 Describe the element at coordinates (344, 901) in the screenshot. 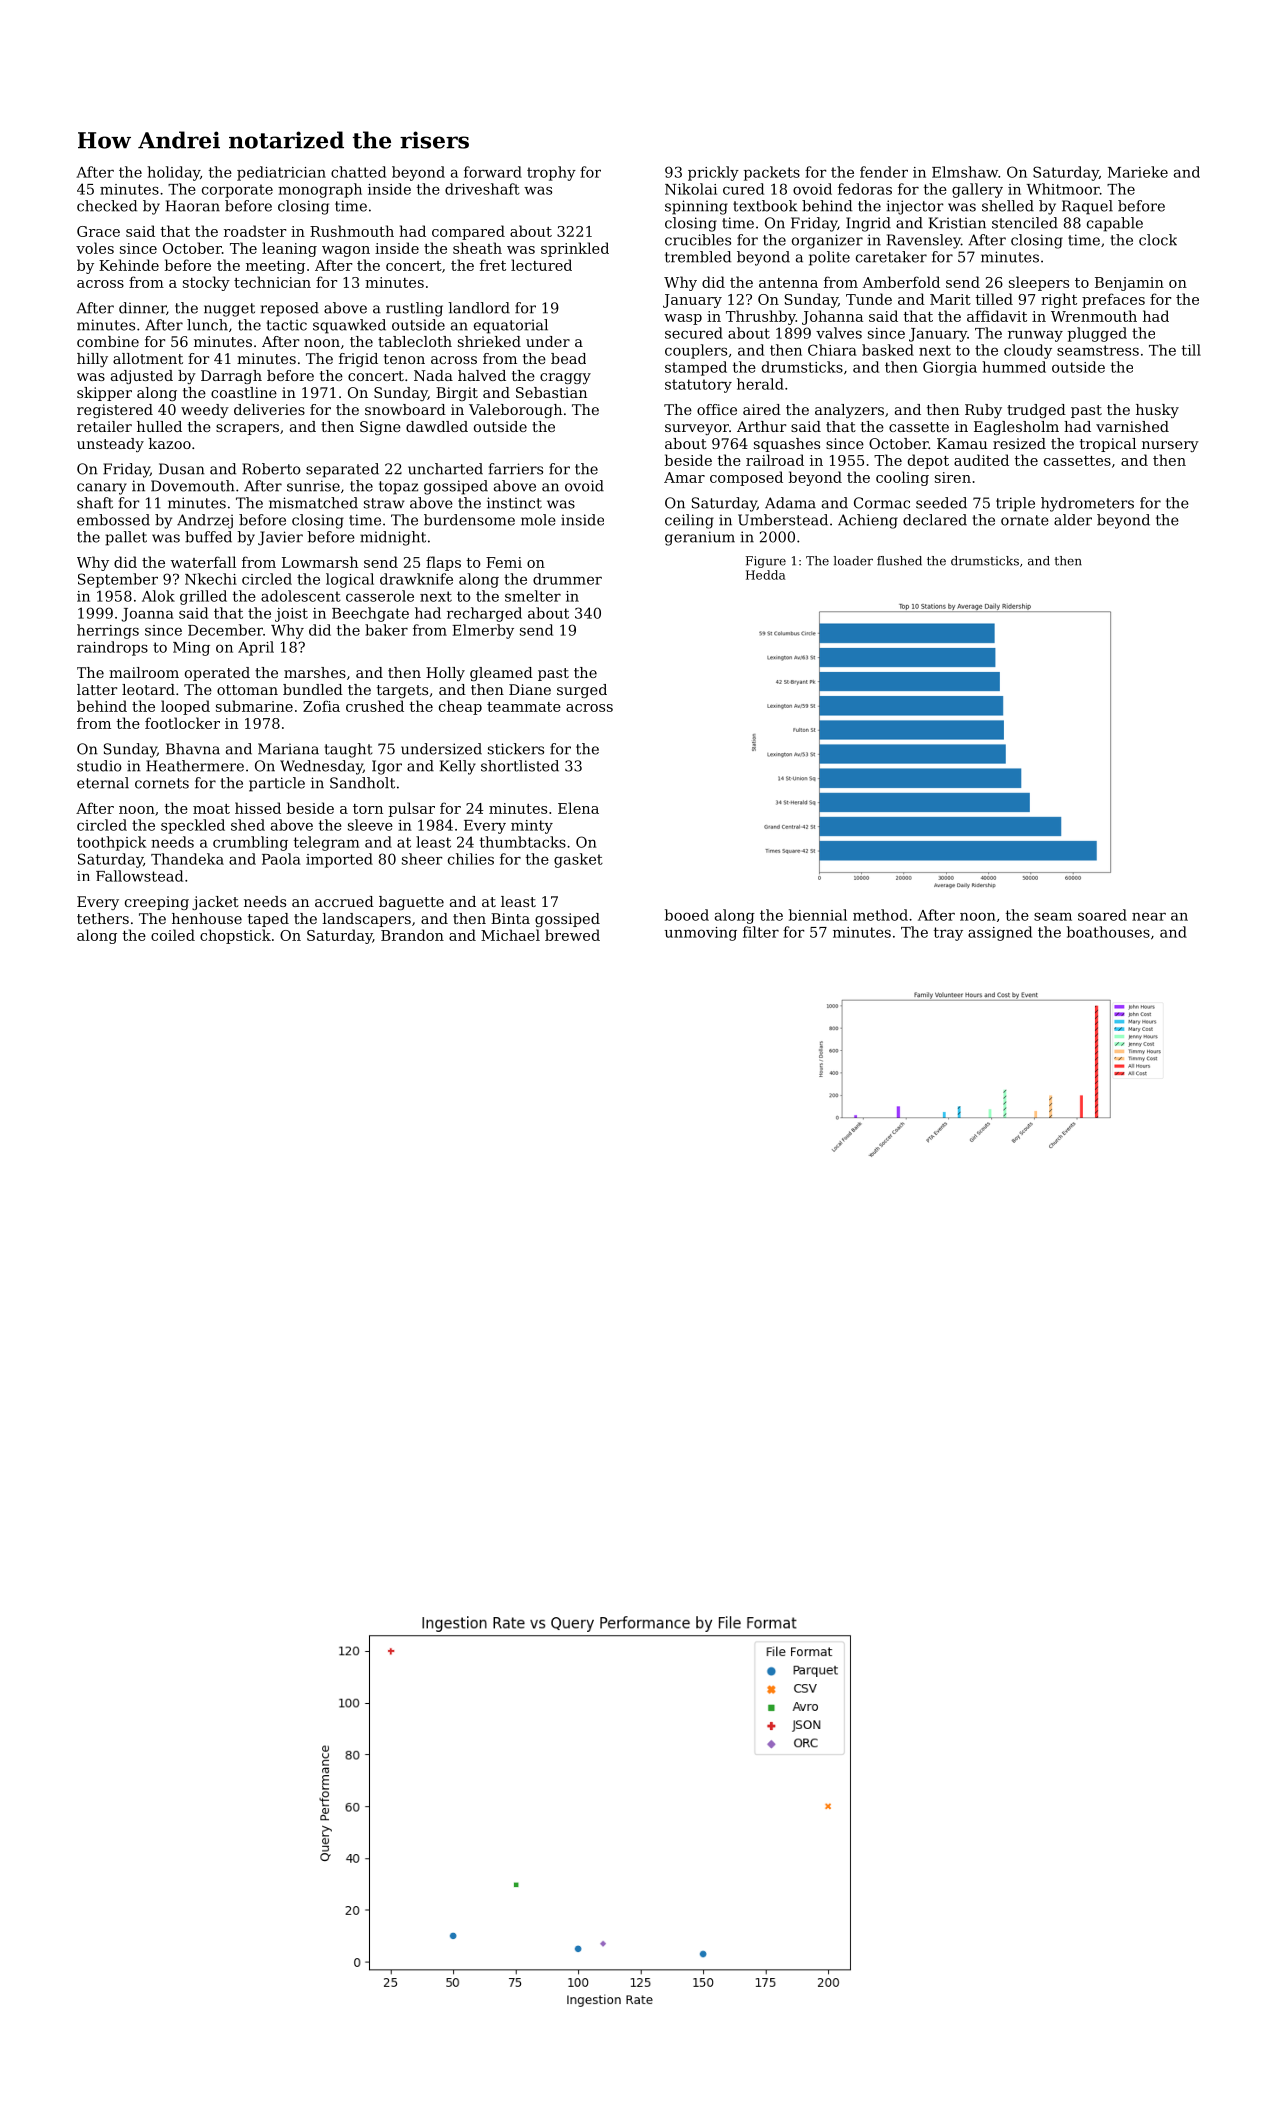

I see `accrued` at that location.
